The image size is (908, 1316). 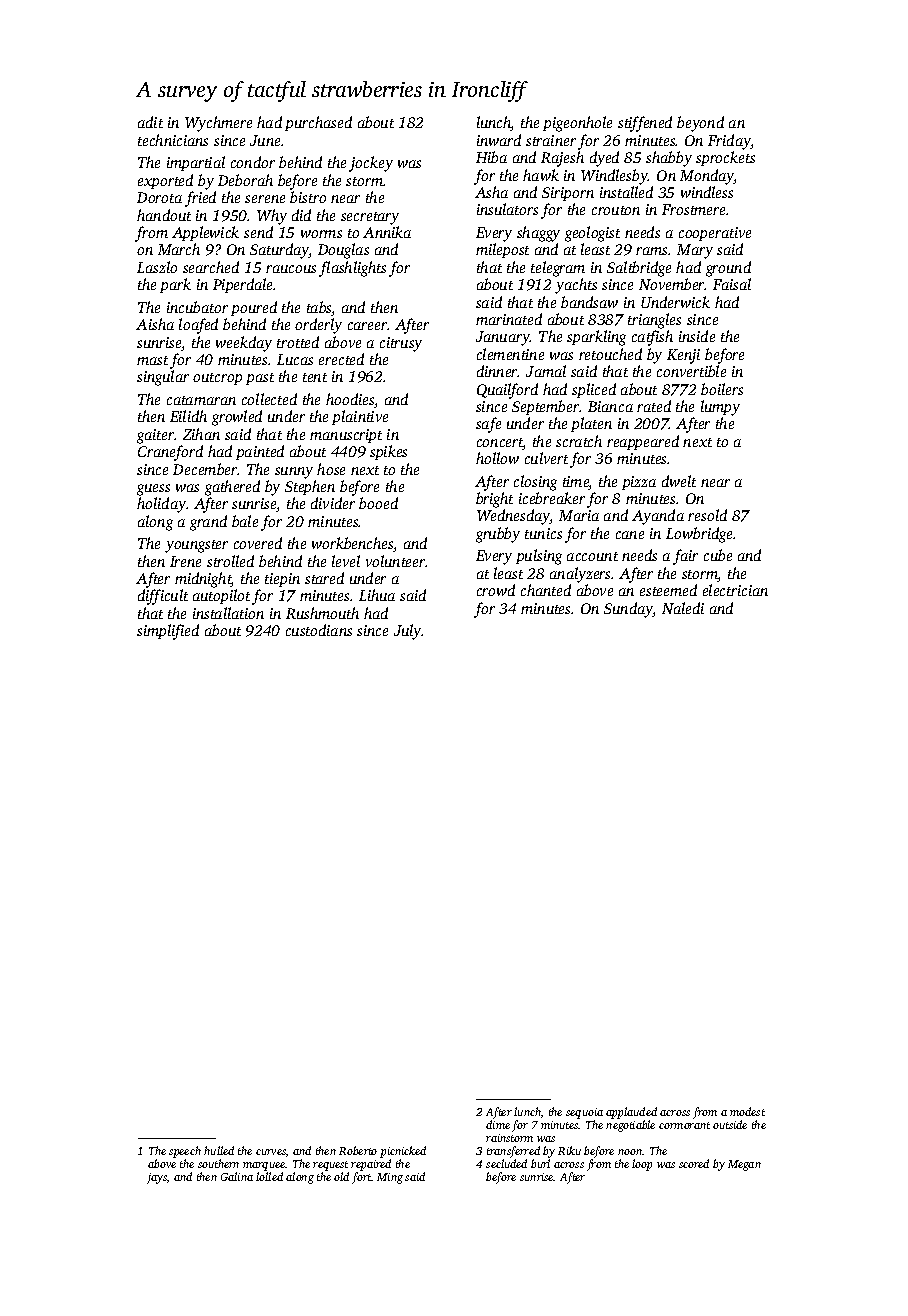 What do you see at coordinates (628, 610) in the screenshot?
I see `Sunday` at bounding box center [628, 610].
